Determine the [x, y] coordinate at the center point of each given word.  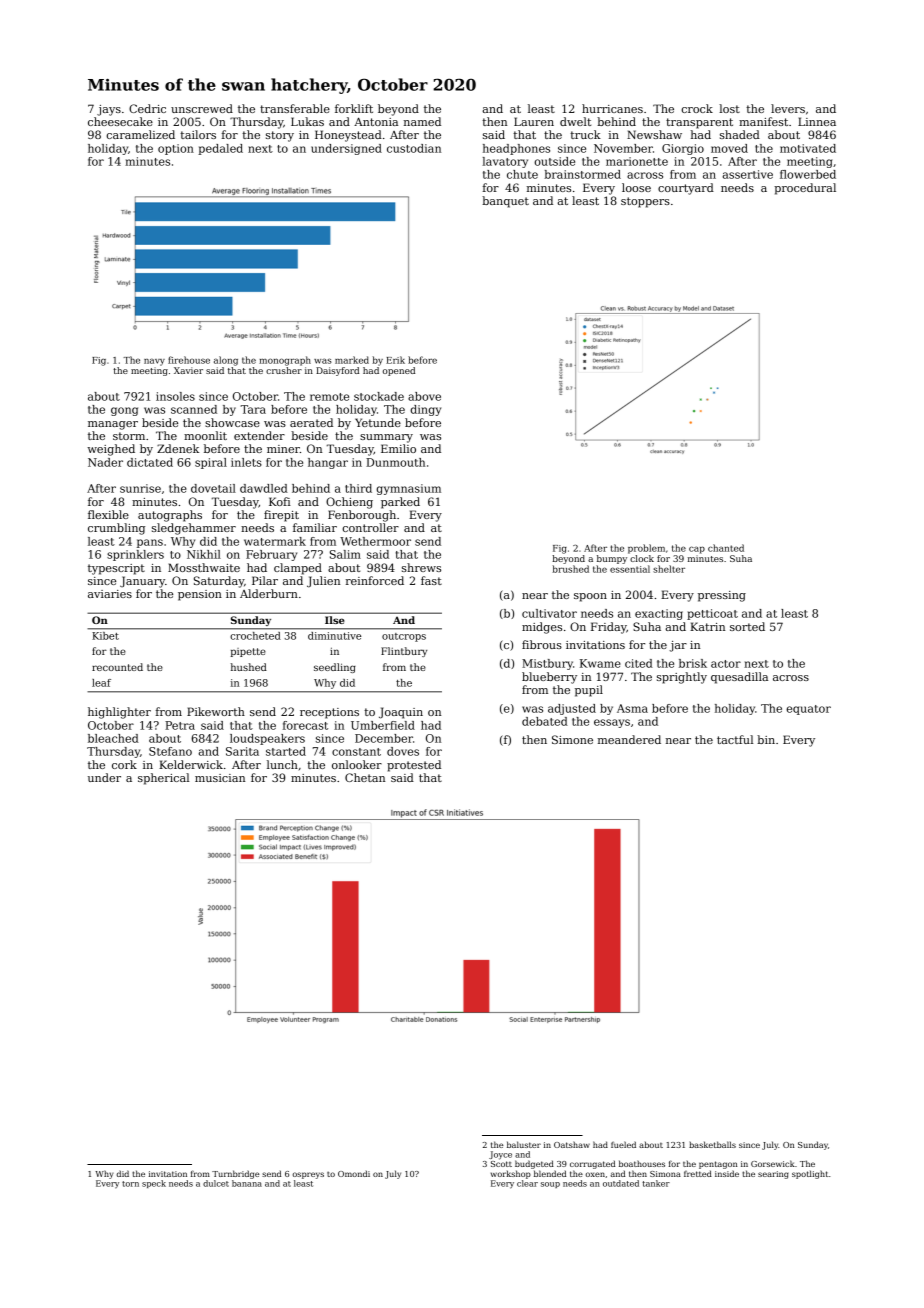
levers [788, 108]
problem [646, 549]
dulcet [216, 1183]
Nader [105, 462]
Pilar [265, 580]
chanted [726, 548]
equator [808, 710]
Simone [572, 739]
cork [124, 764]
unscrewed [202, 108]
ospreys [308, 1175]
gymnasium [408, 489]
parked [400, 503]
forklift [354, 108]
